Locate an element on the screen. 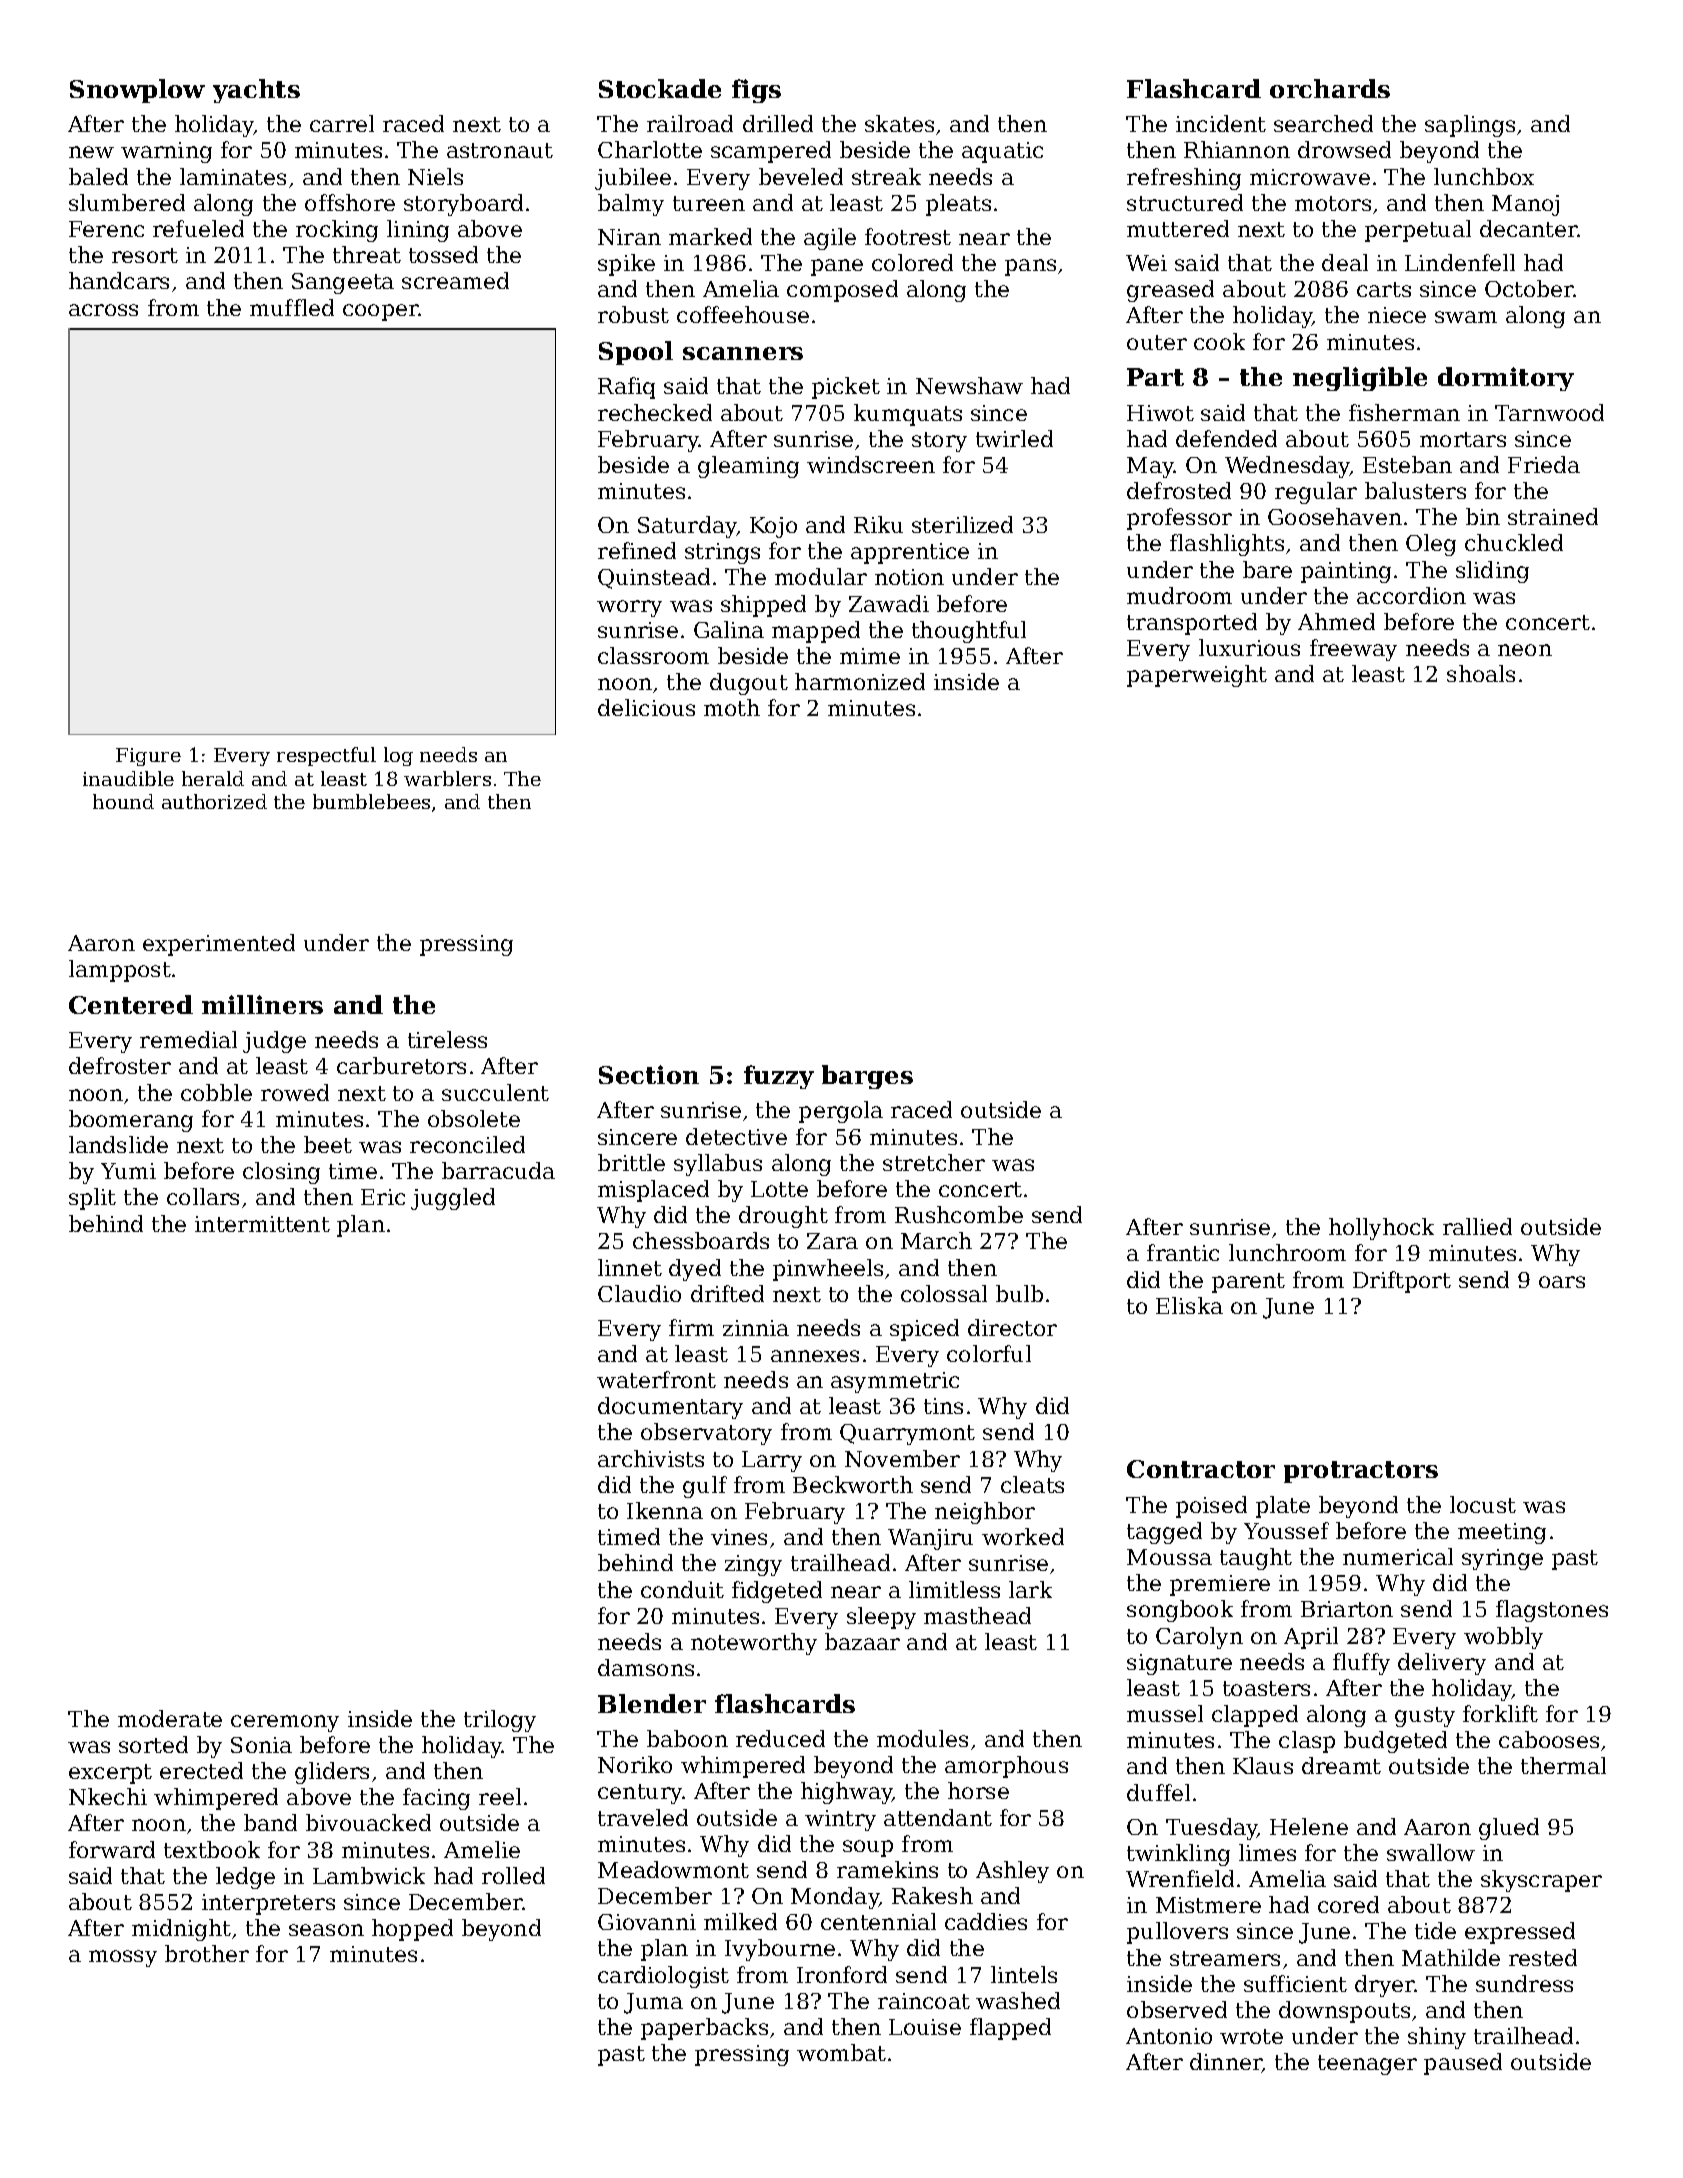  railroad is located at coordinates (690, 123).
